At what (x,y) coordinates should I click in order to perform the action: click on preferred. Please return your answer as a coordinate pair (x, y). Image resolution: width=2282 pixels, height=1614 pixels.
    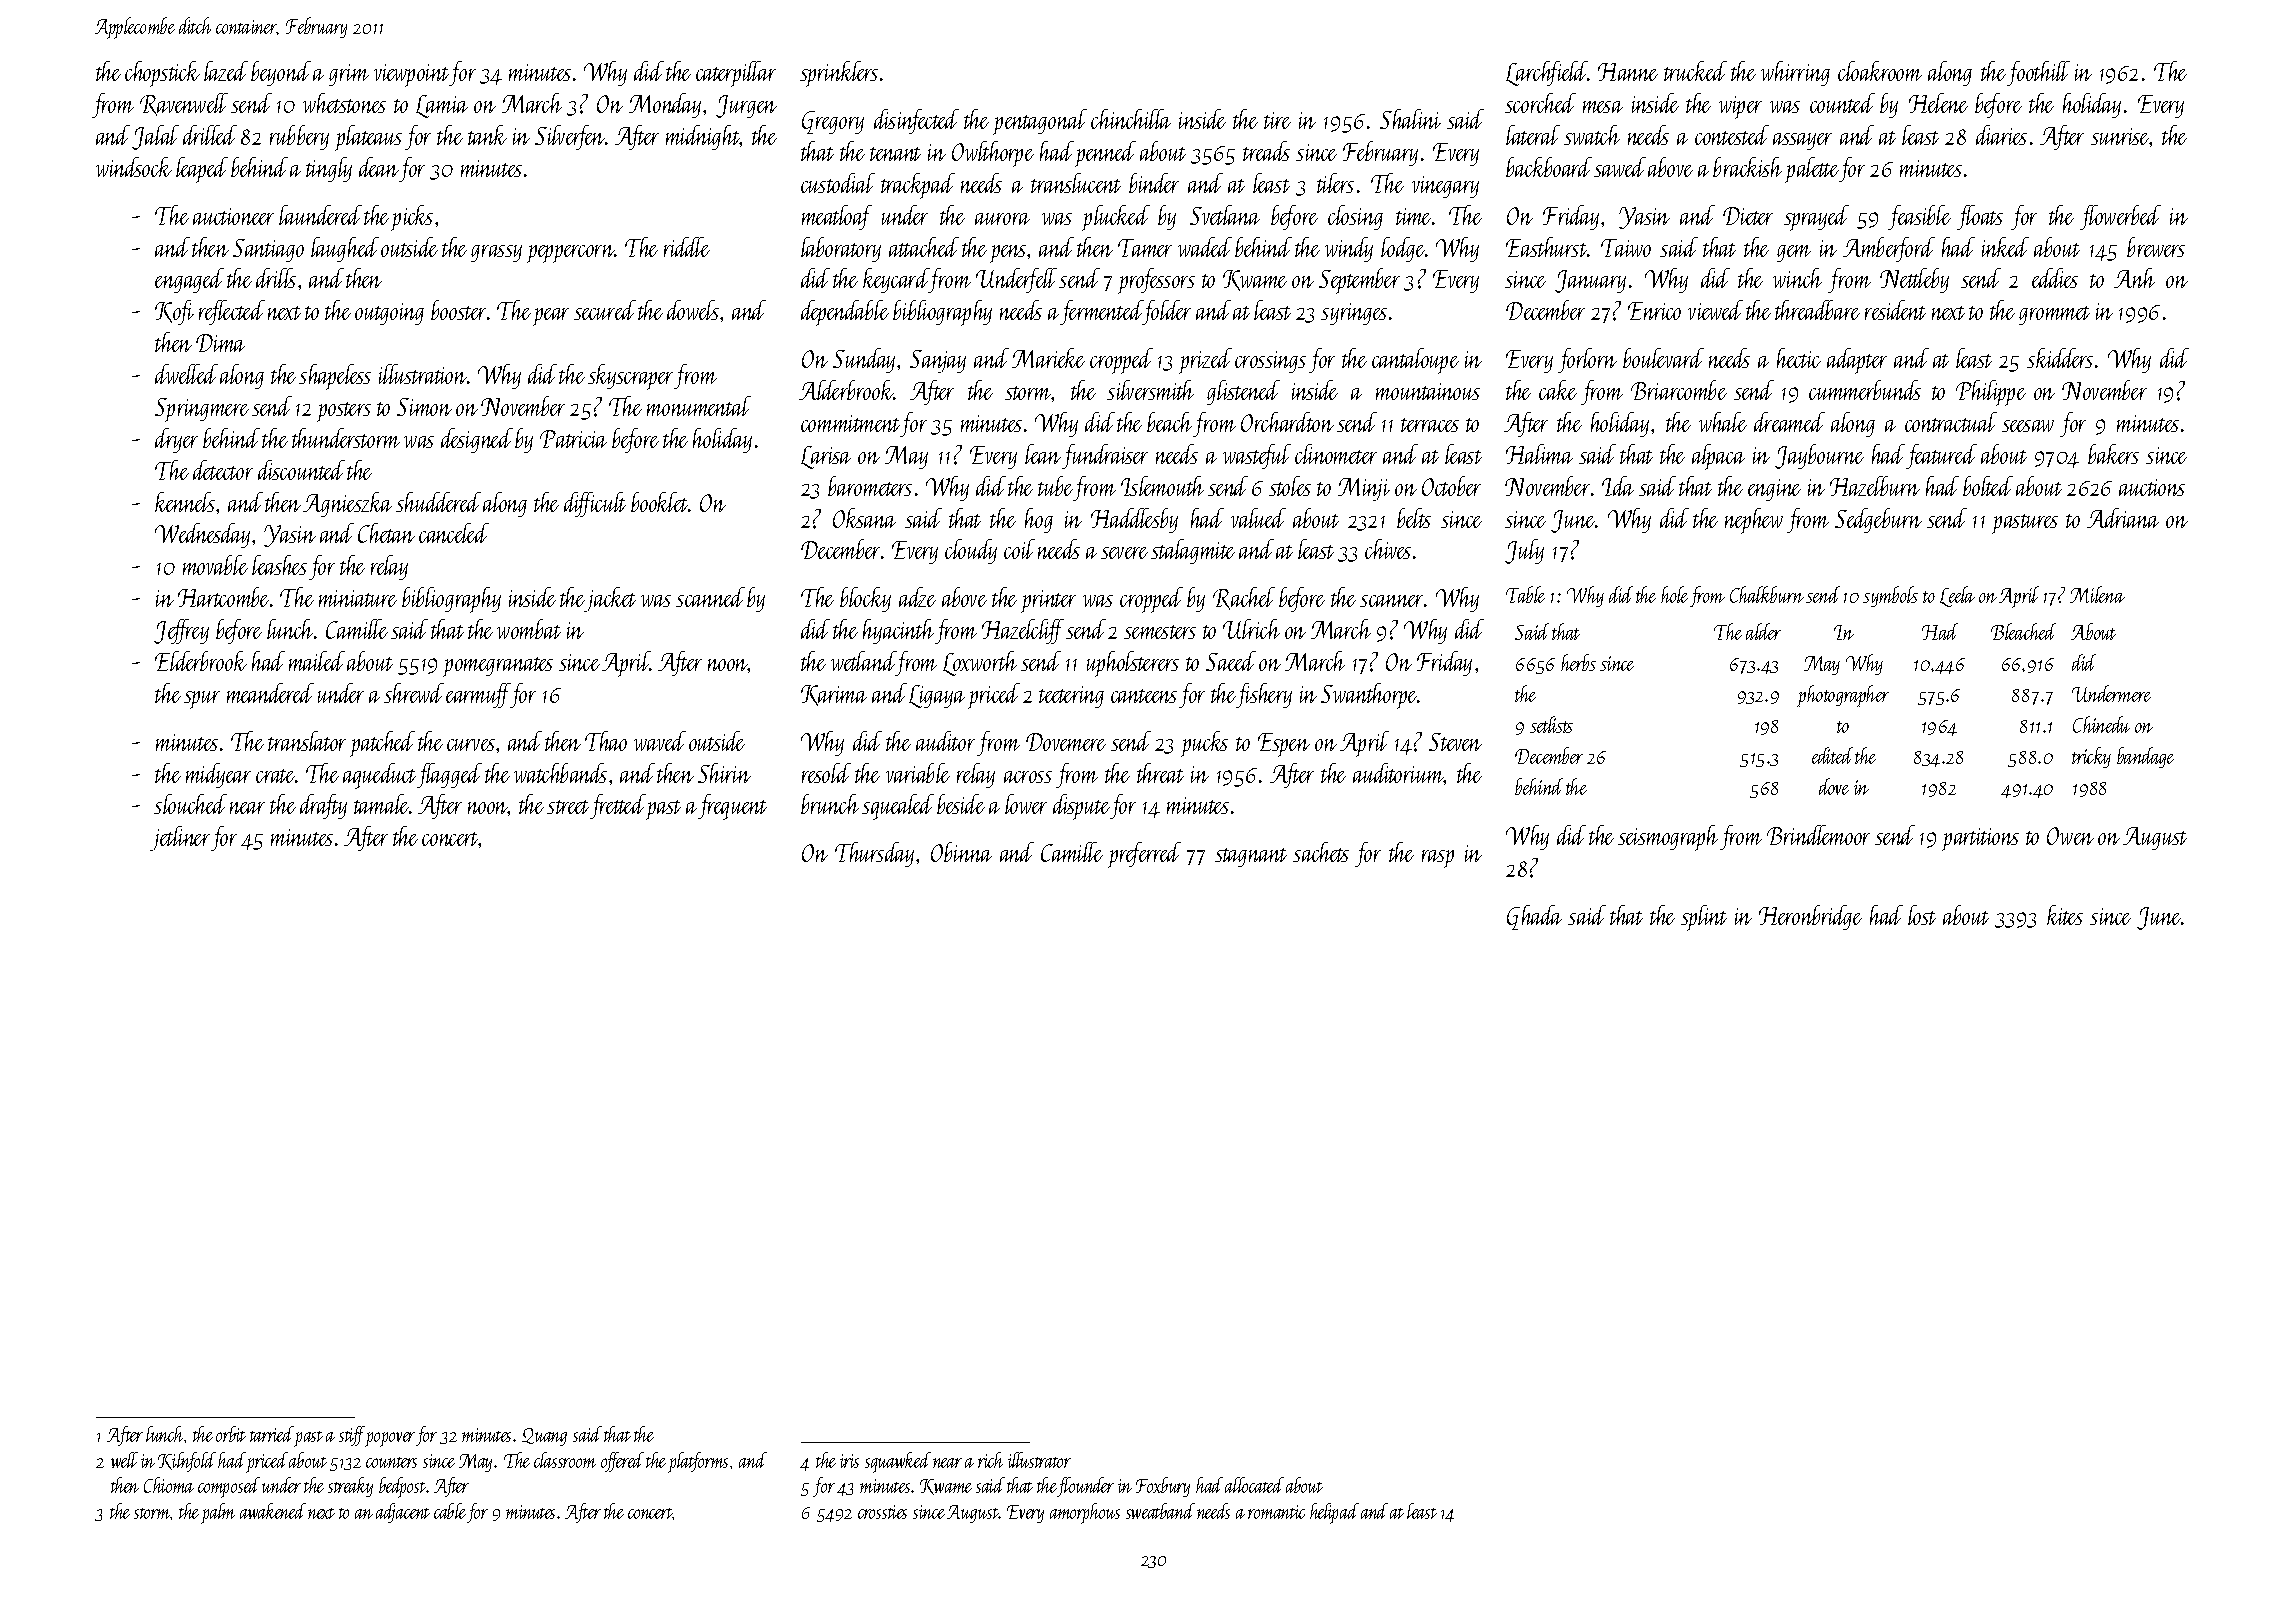
    Looking at the image, I should click on (1144, 855).
